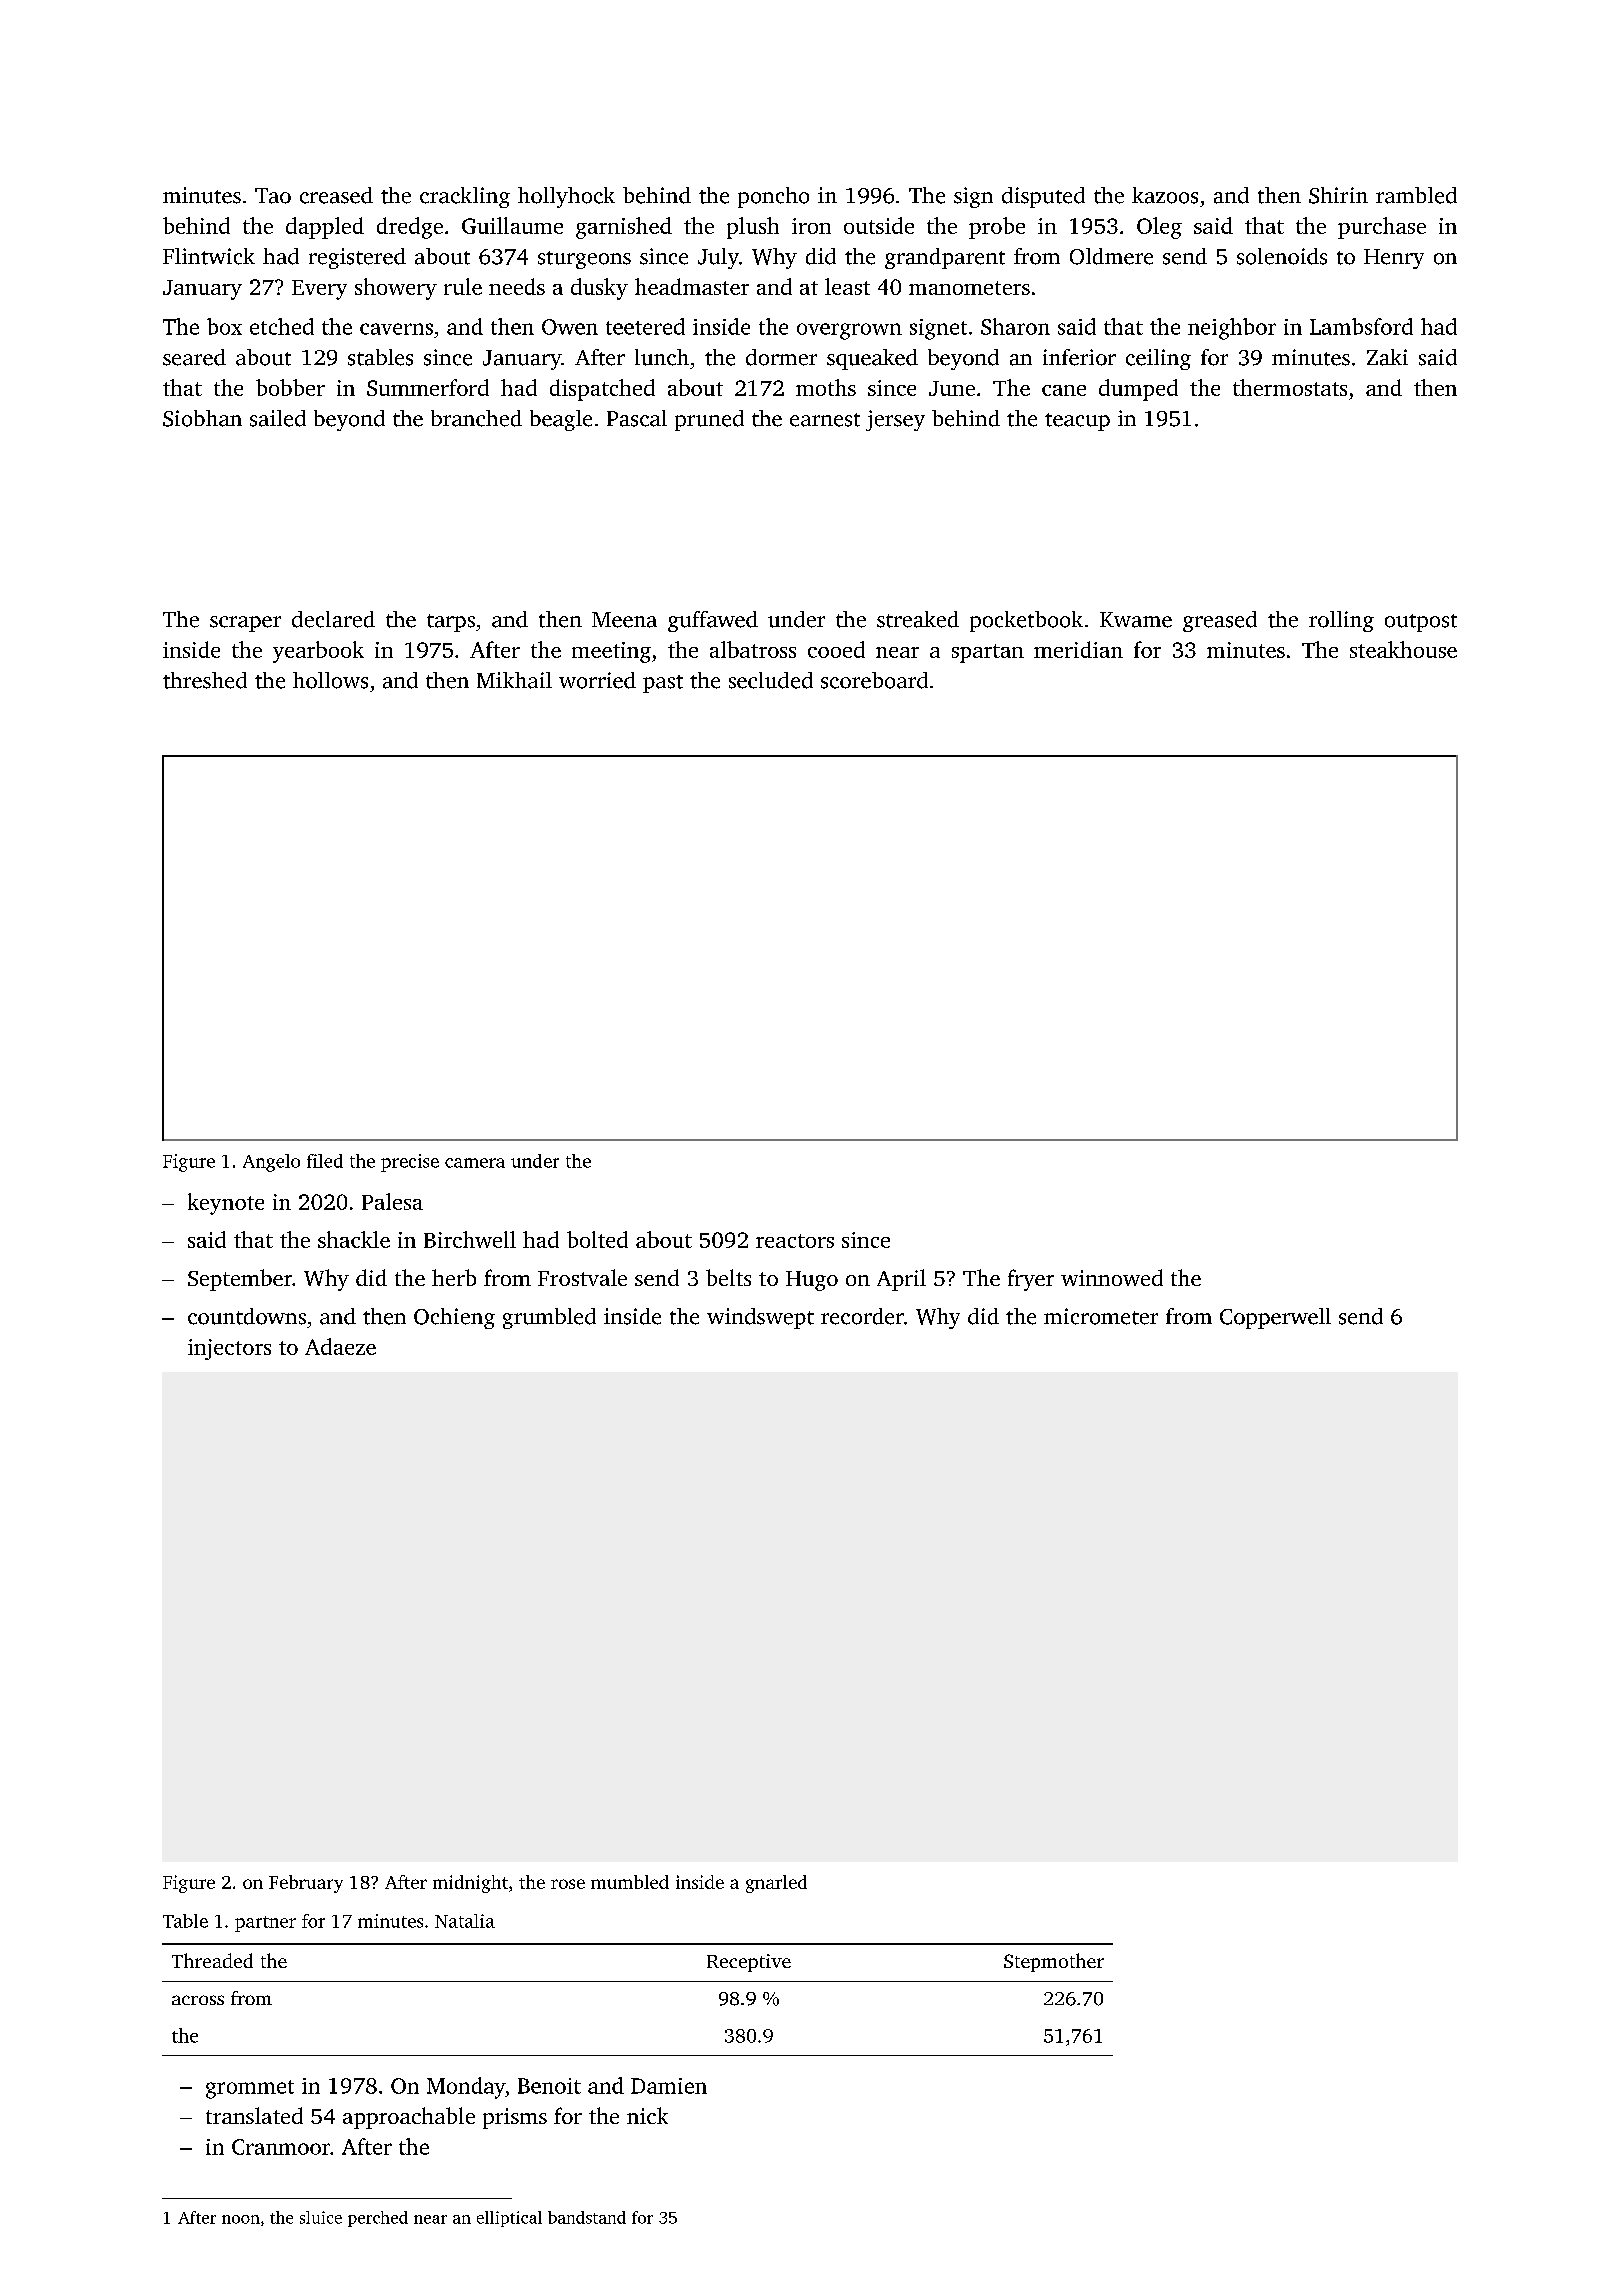 Image resolution: width=1620 pixels, height=2292 pixels. Describe the element at coordinates (587, 2217) in the document. I see `bandstand` at that location.
